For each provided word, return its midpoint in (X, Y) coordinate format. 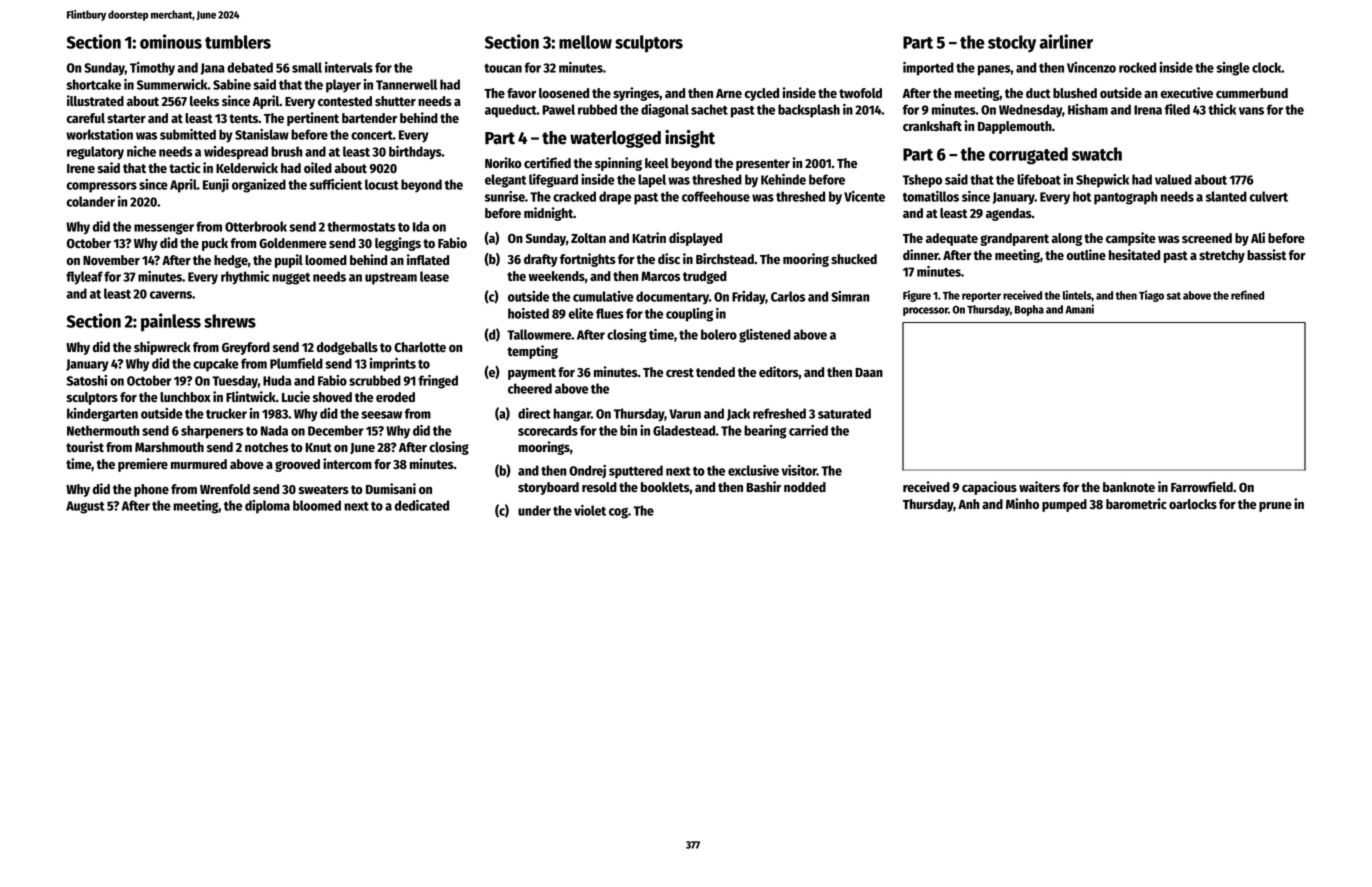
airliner (1066, 41)
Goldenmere (293, 243)
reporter (981, 297)
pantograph (1126, 198)
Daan (869, 372)
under (534, 510)
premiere (143, 465)
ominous (171, 41)
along (1066, 239)
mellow (585, 42)
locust (382, 184)
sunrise (505, 196)
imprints (393, 365)
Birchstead (725, 258)
